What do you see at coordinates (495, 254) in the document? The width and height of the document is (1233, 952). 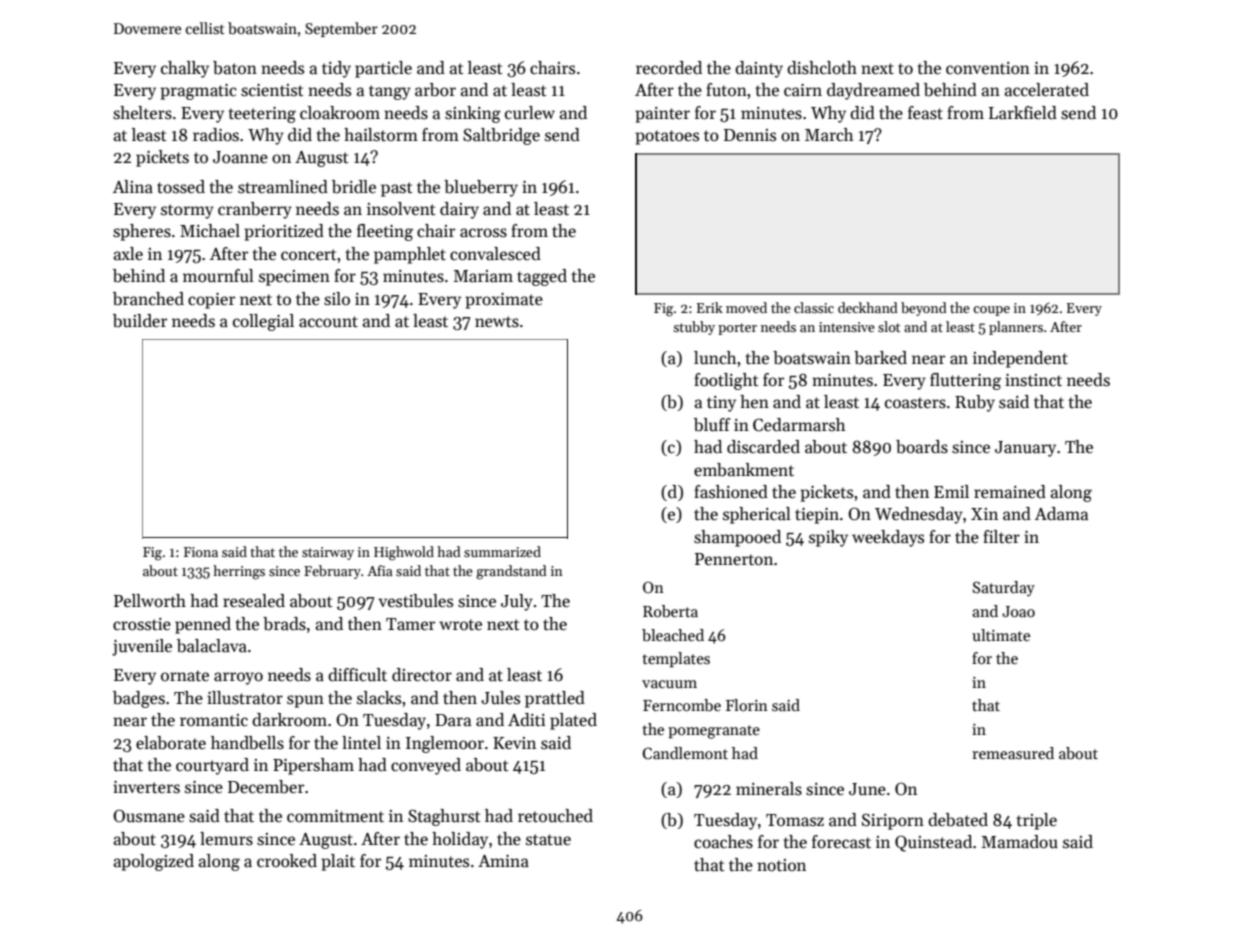 I see `convalesced` at bounding box center [495, 254].
